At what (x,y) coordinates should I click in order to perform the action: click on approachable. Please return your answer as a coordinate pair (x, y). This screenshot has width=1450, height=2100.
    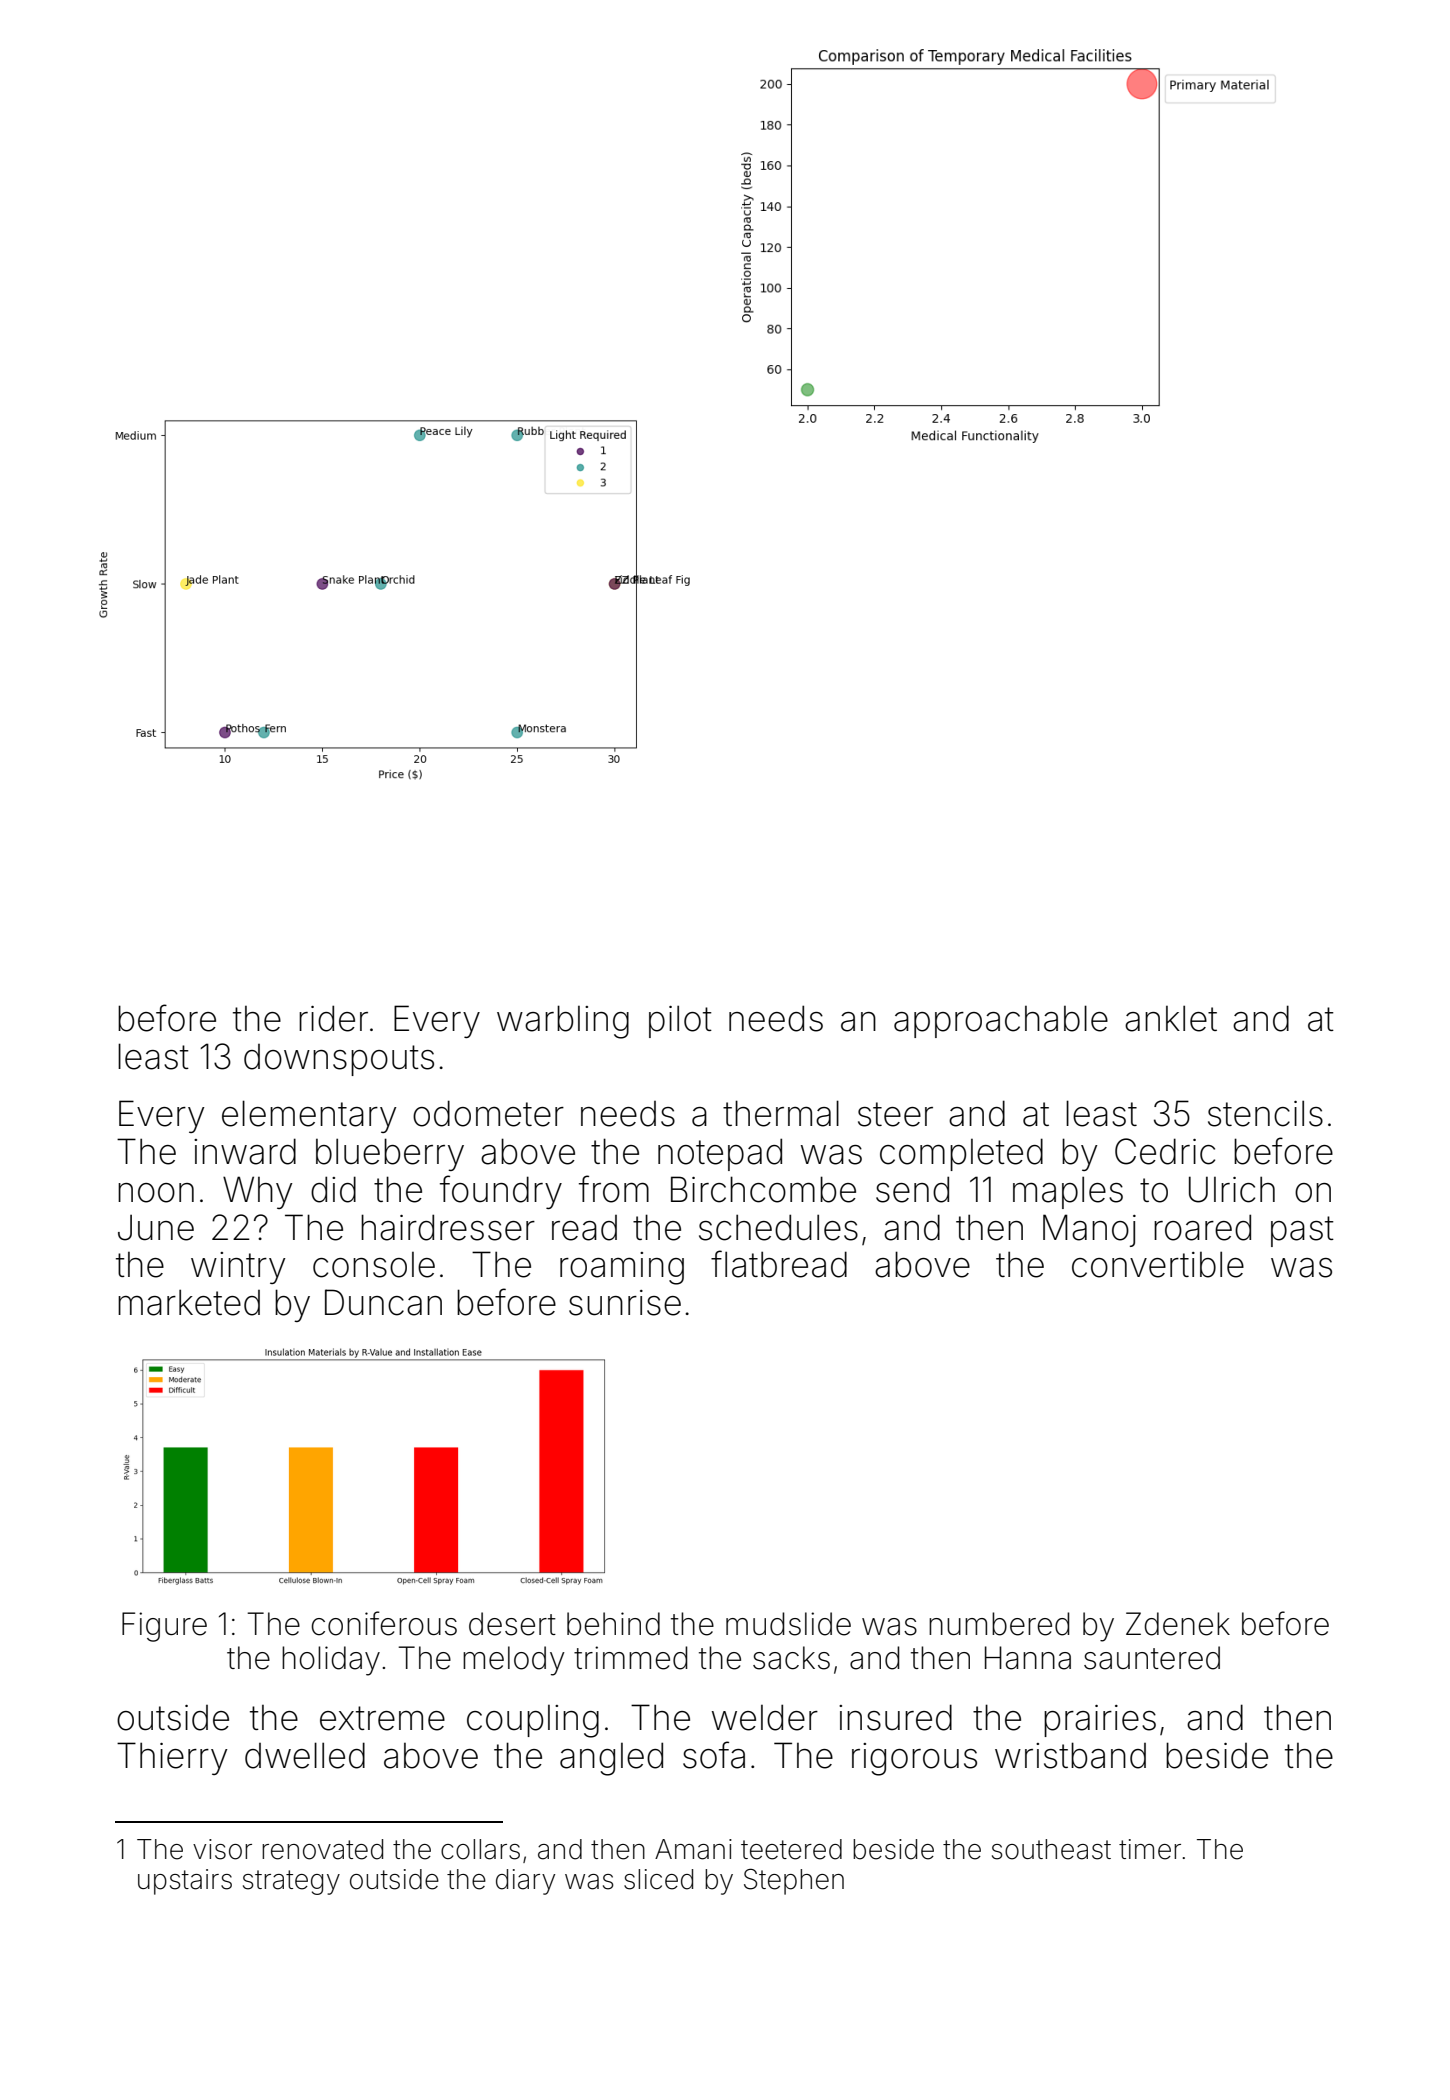
    Looking at the image, I should click on (1001, 1021).
